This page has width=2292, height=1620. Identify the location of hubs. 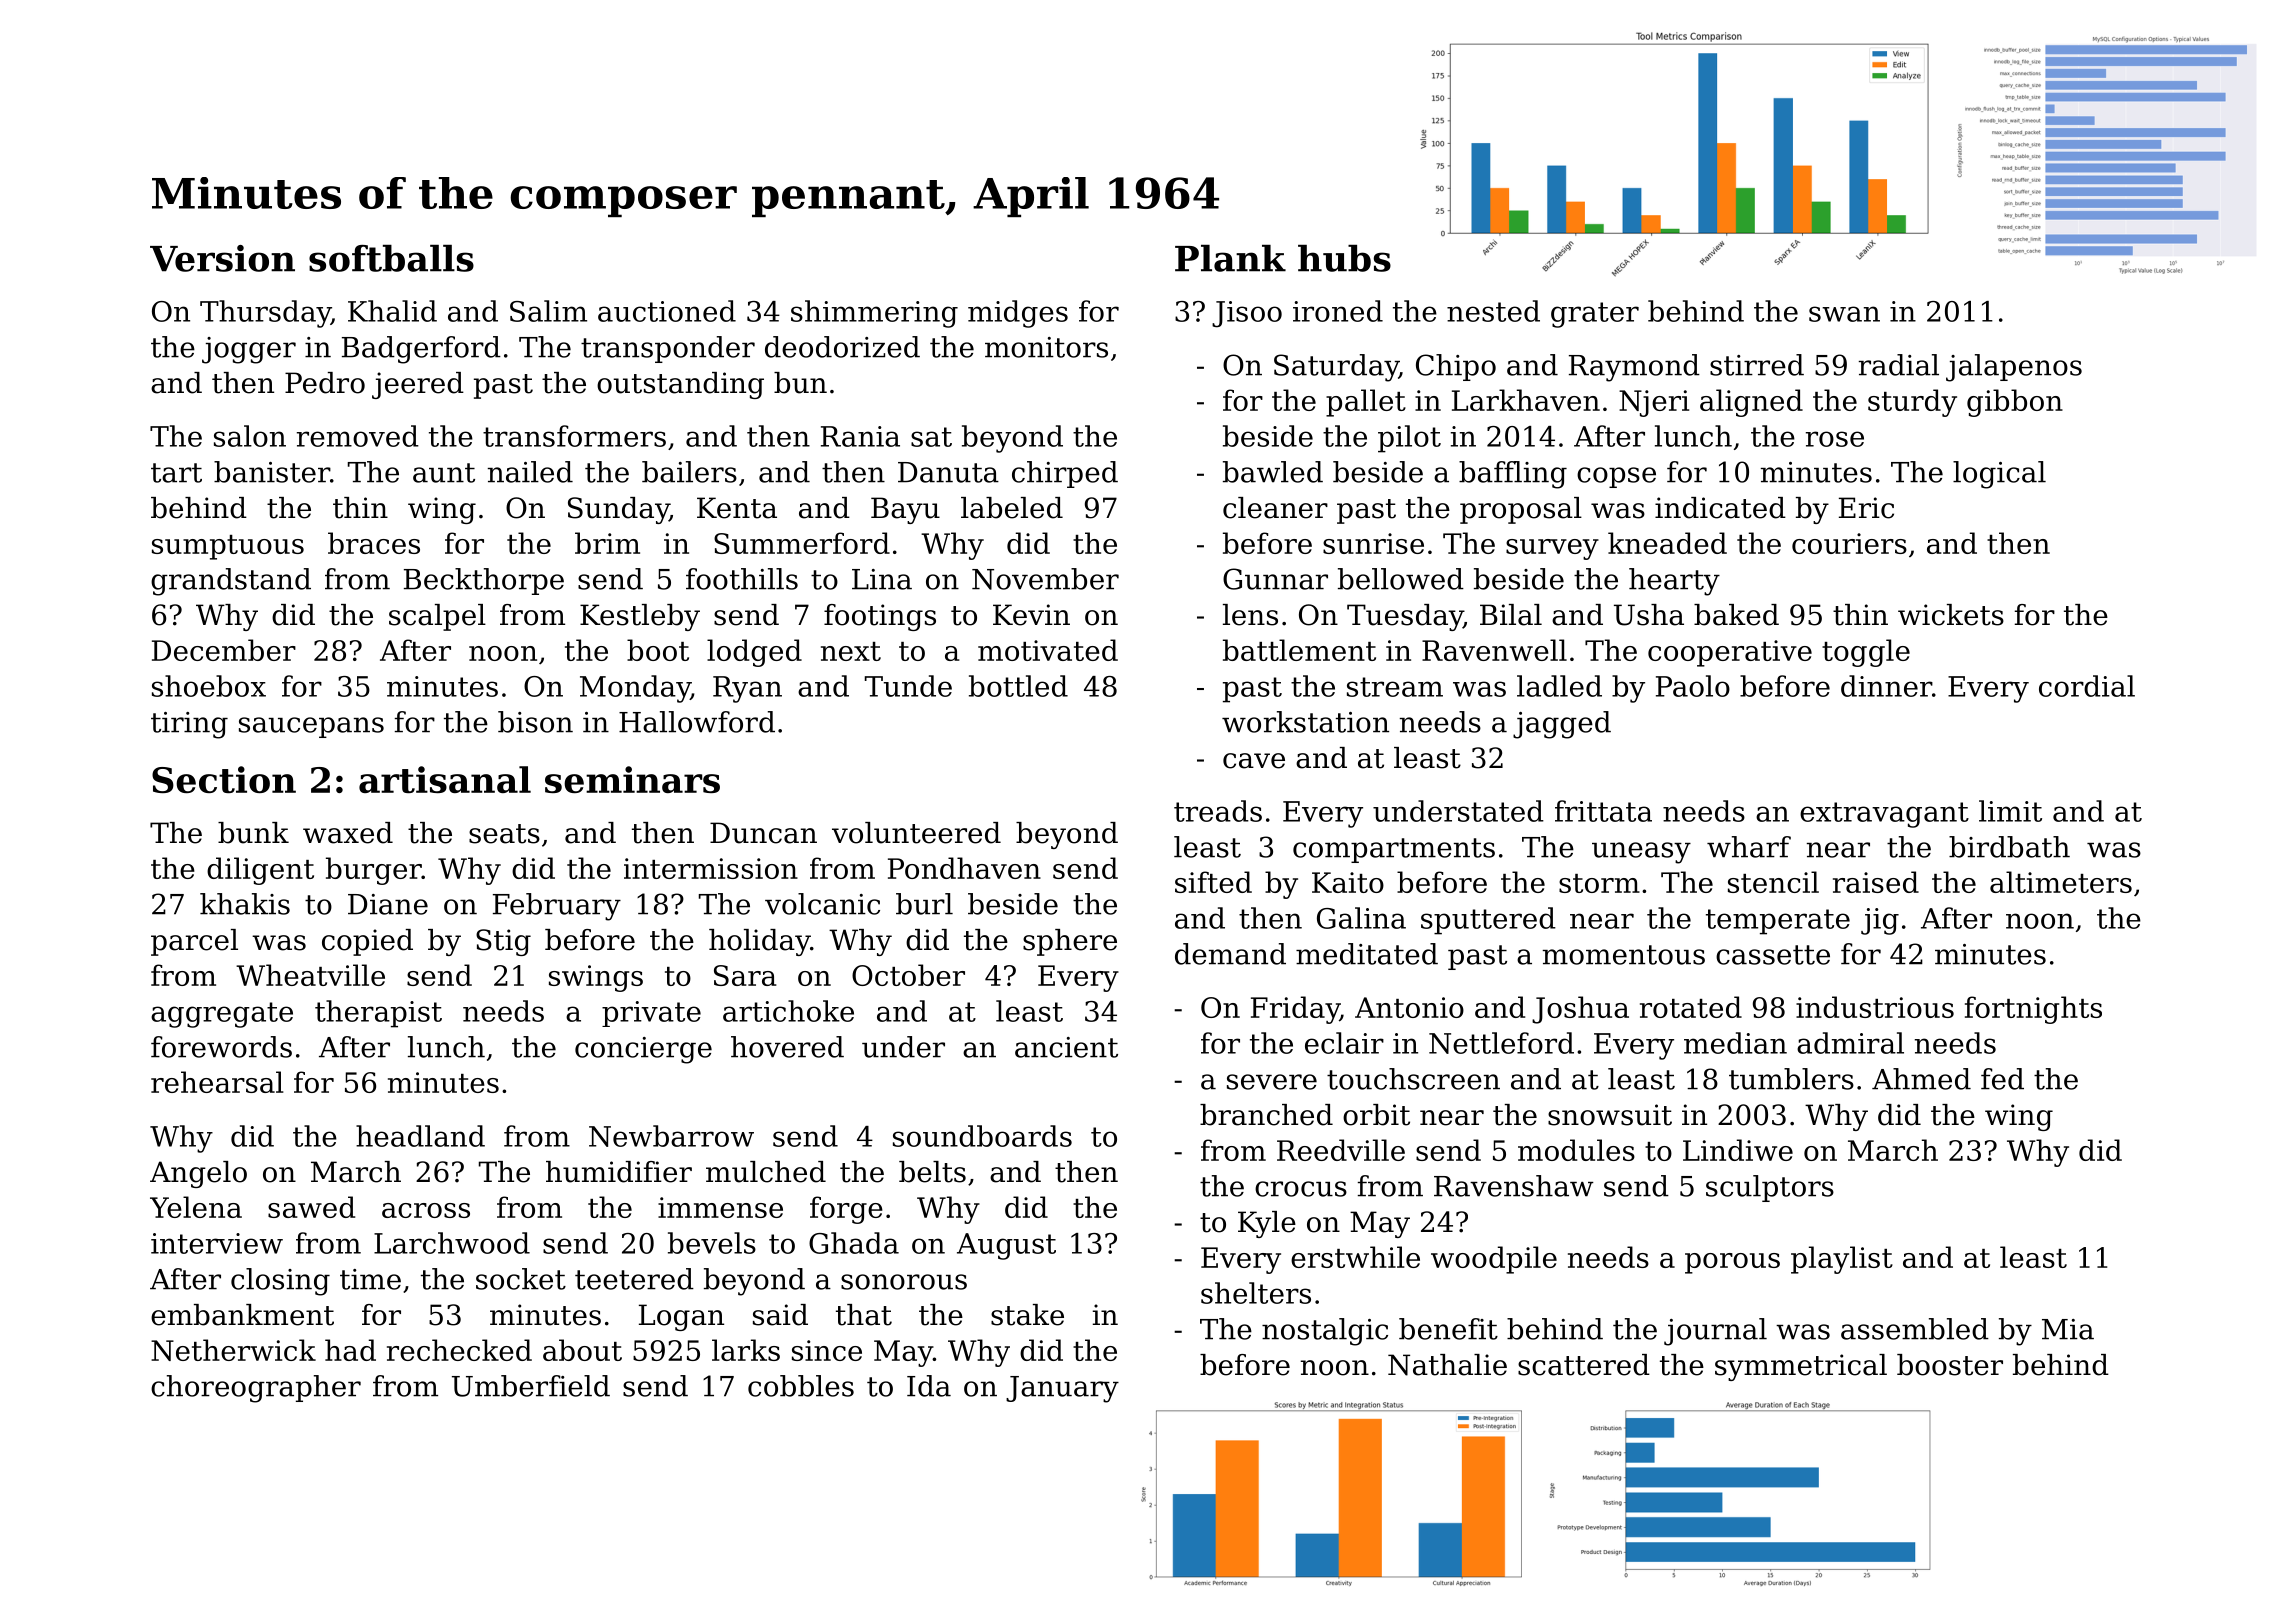
(1344, 258).
